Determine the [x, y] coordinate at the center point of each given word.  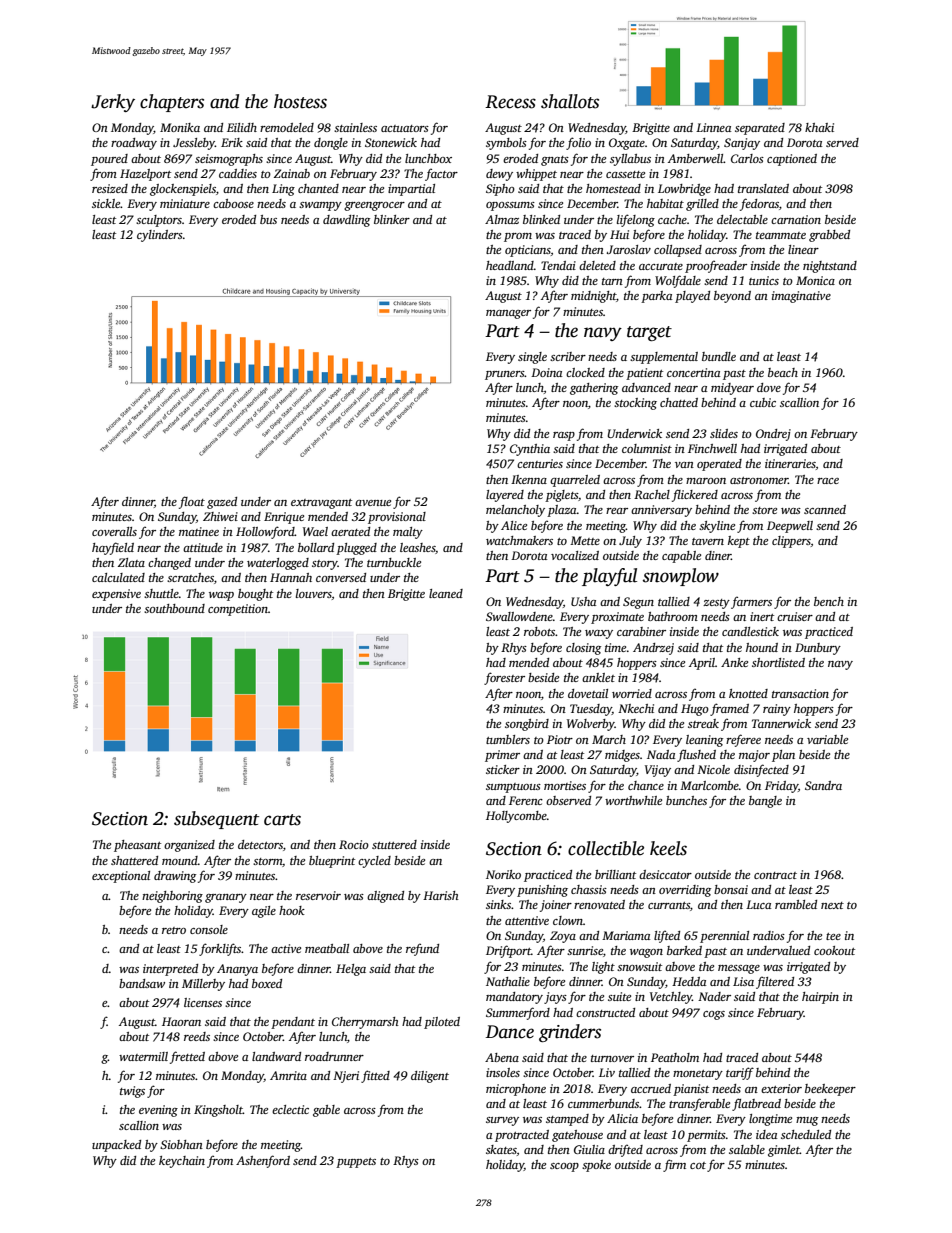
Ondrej [773, 435]
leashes [418, 548]
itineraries [790, 463]
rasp [564, 436]
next [832, 905]
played [692, 297]
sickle [106, 203]
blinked [541, 219]
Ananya [237, 970]
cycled [374, 862]
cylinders [160, 236]
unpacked [116, 1146]
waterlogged [278, 564]
